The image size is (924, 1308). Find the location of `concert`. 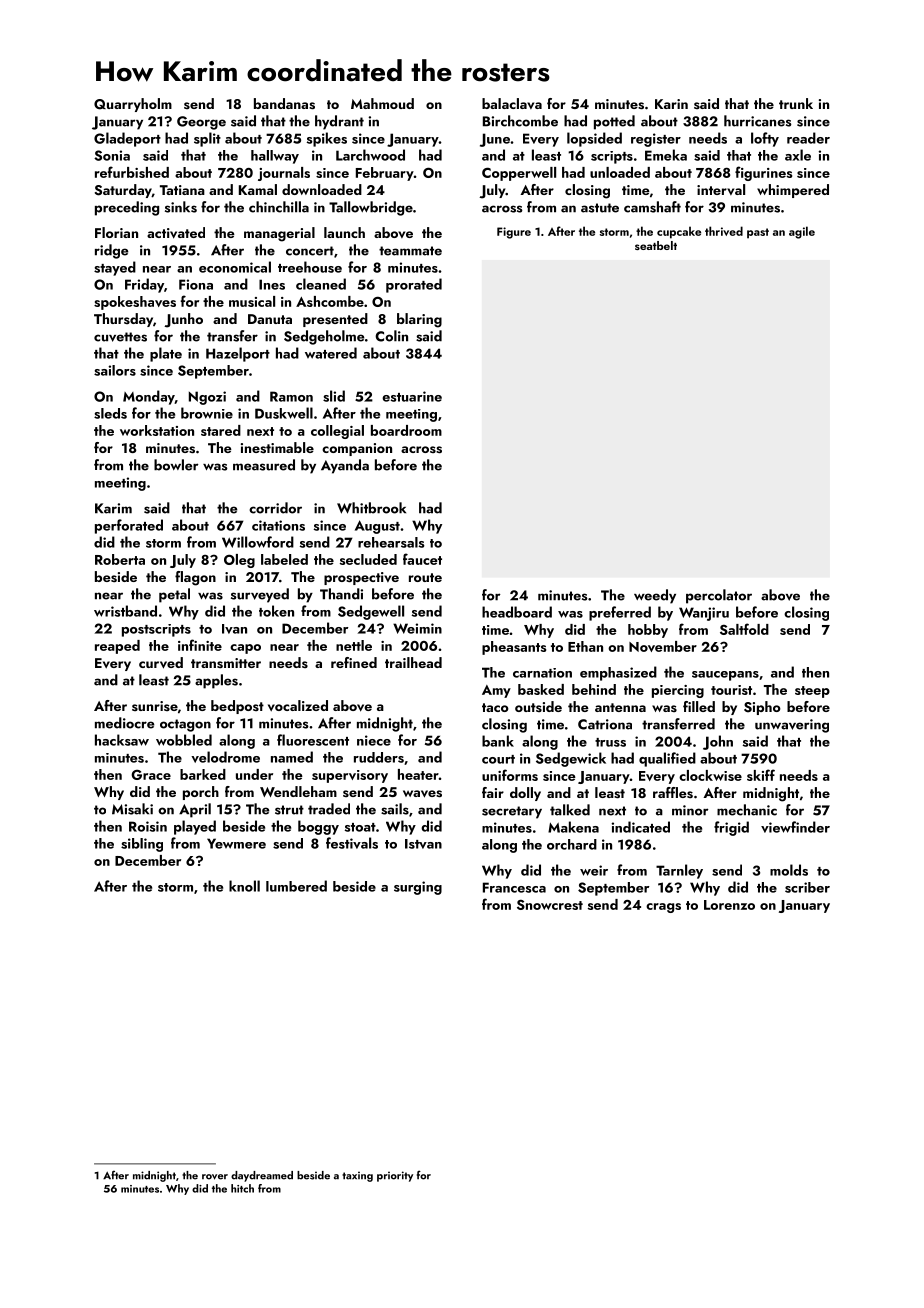

concert is located at coordinates (310, 251).
